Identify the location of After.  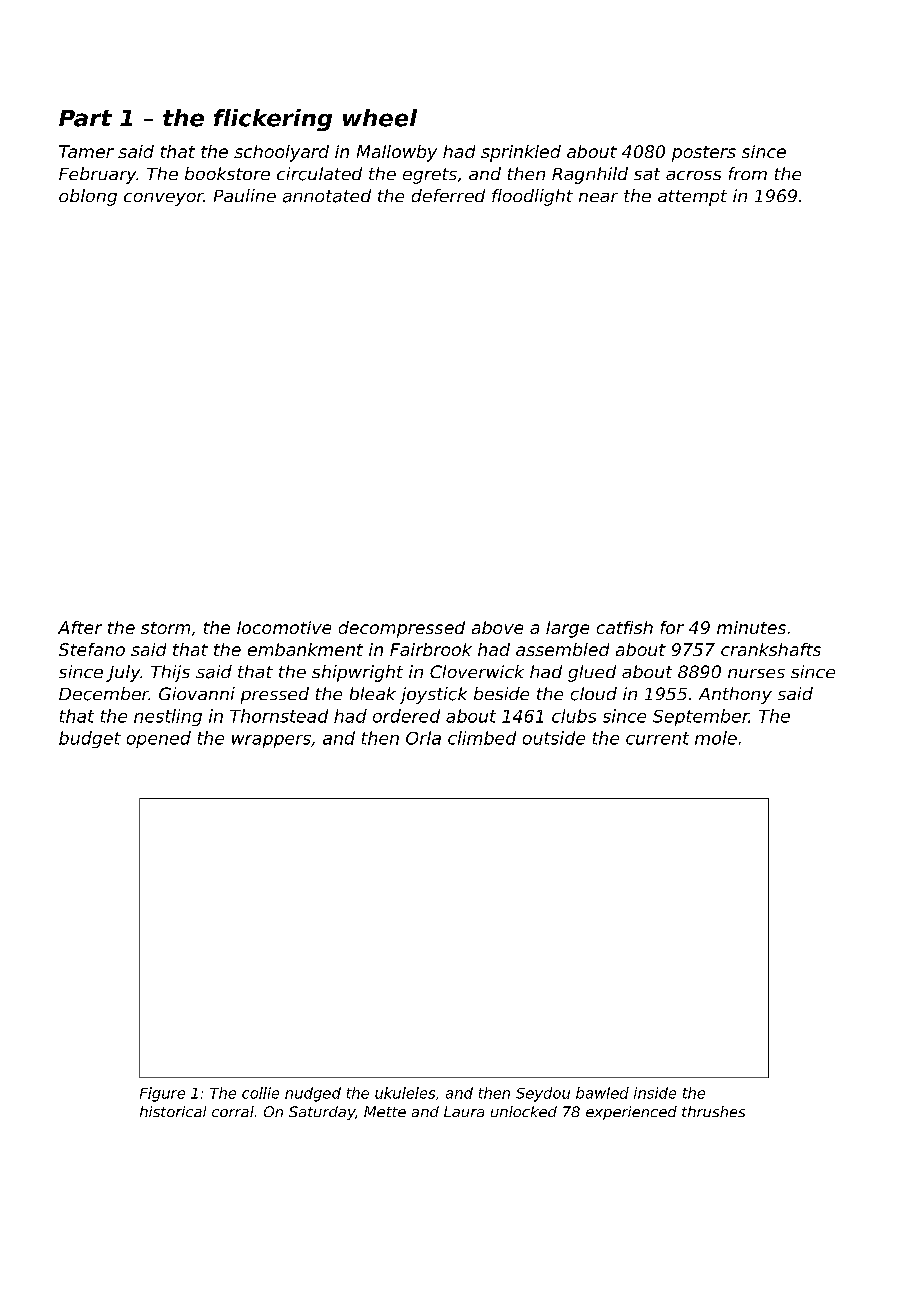
(80, 627).
